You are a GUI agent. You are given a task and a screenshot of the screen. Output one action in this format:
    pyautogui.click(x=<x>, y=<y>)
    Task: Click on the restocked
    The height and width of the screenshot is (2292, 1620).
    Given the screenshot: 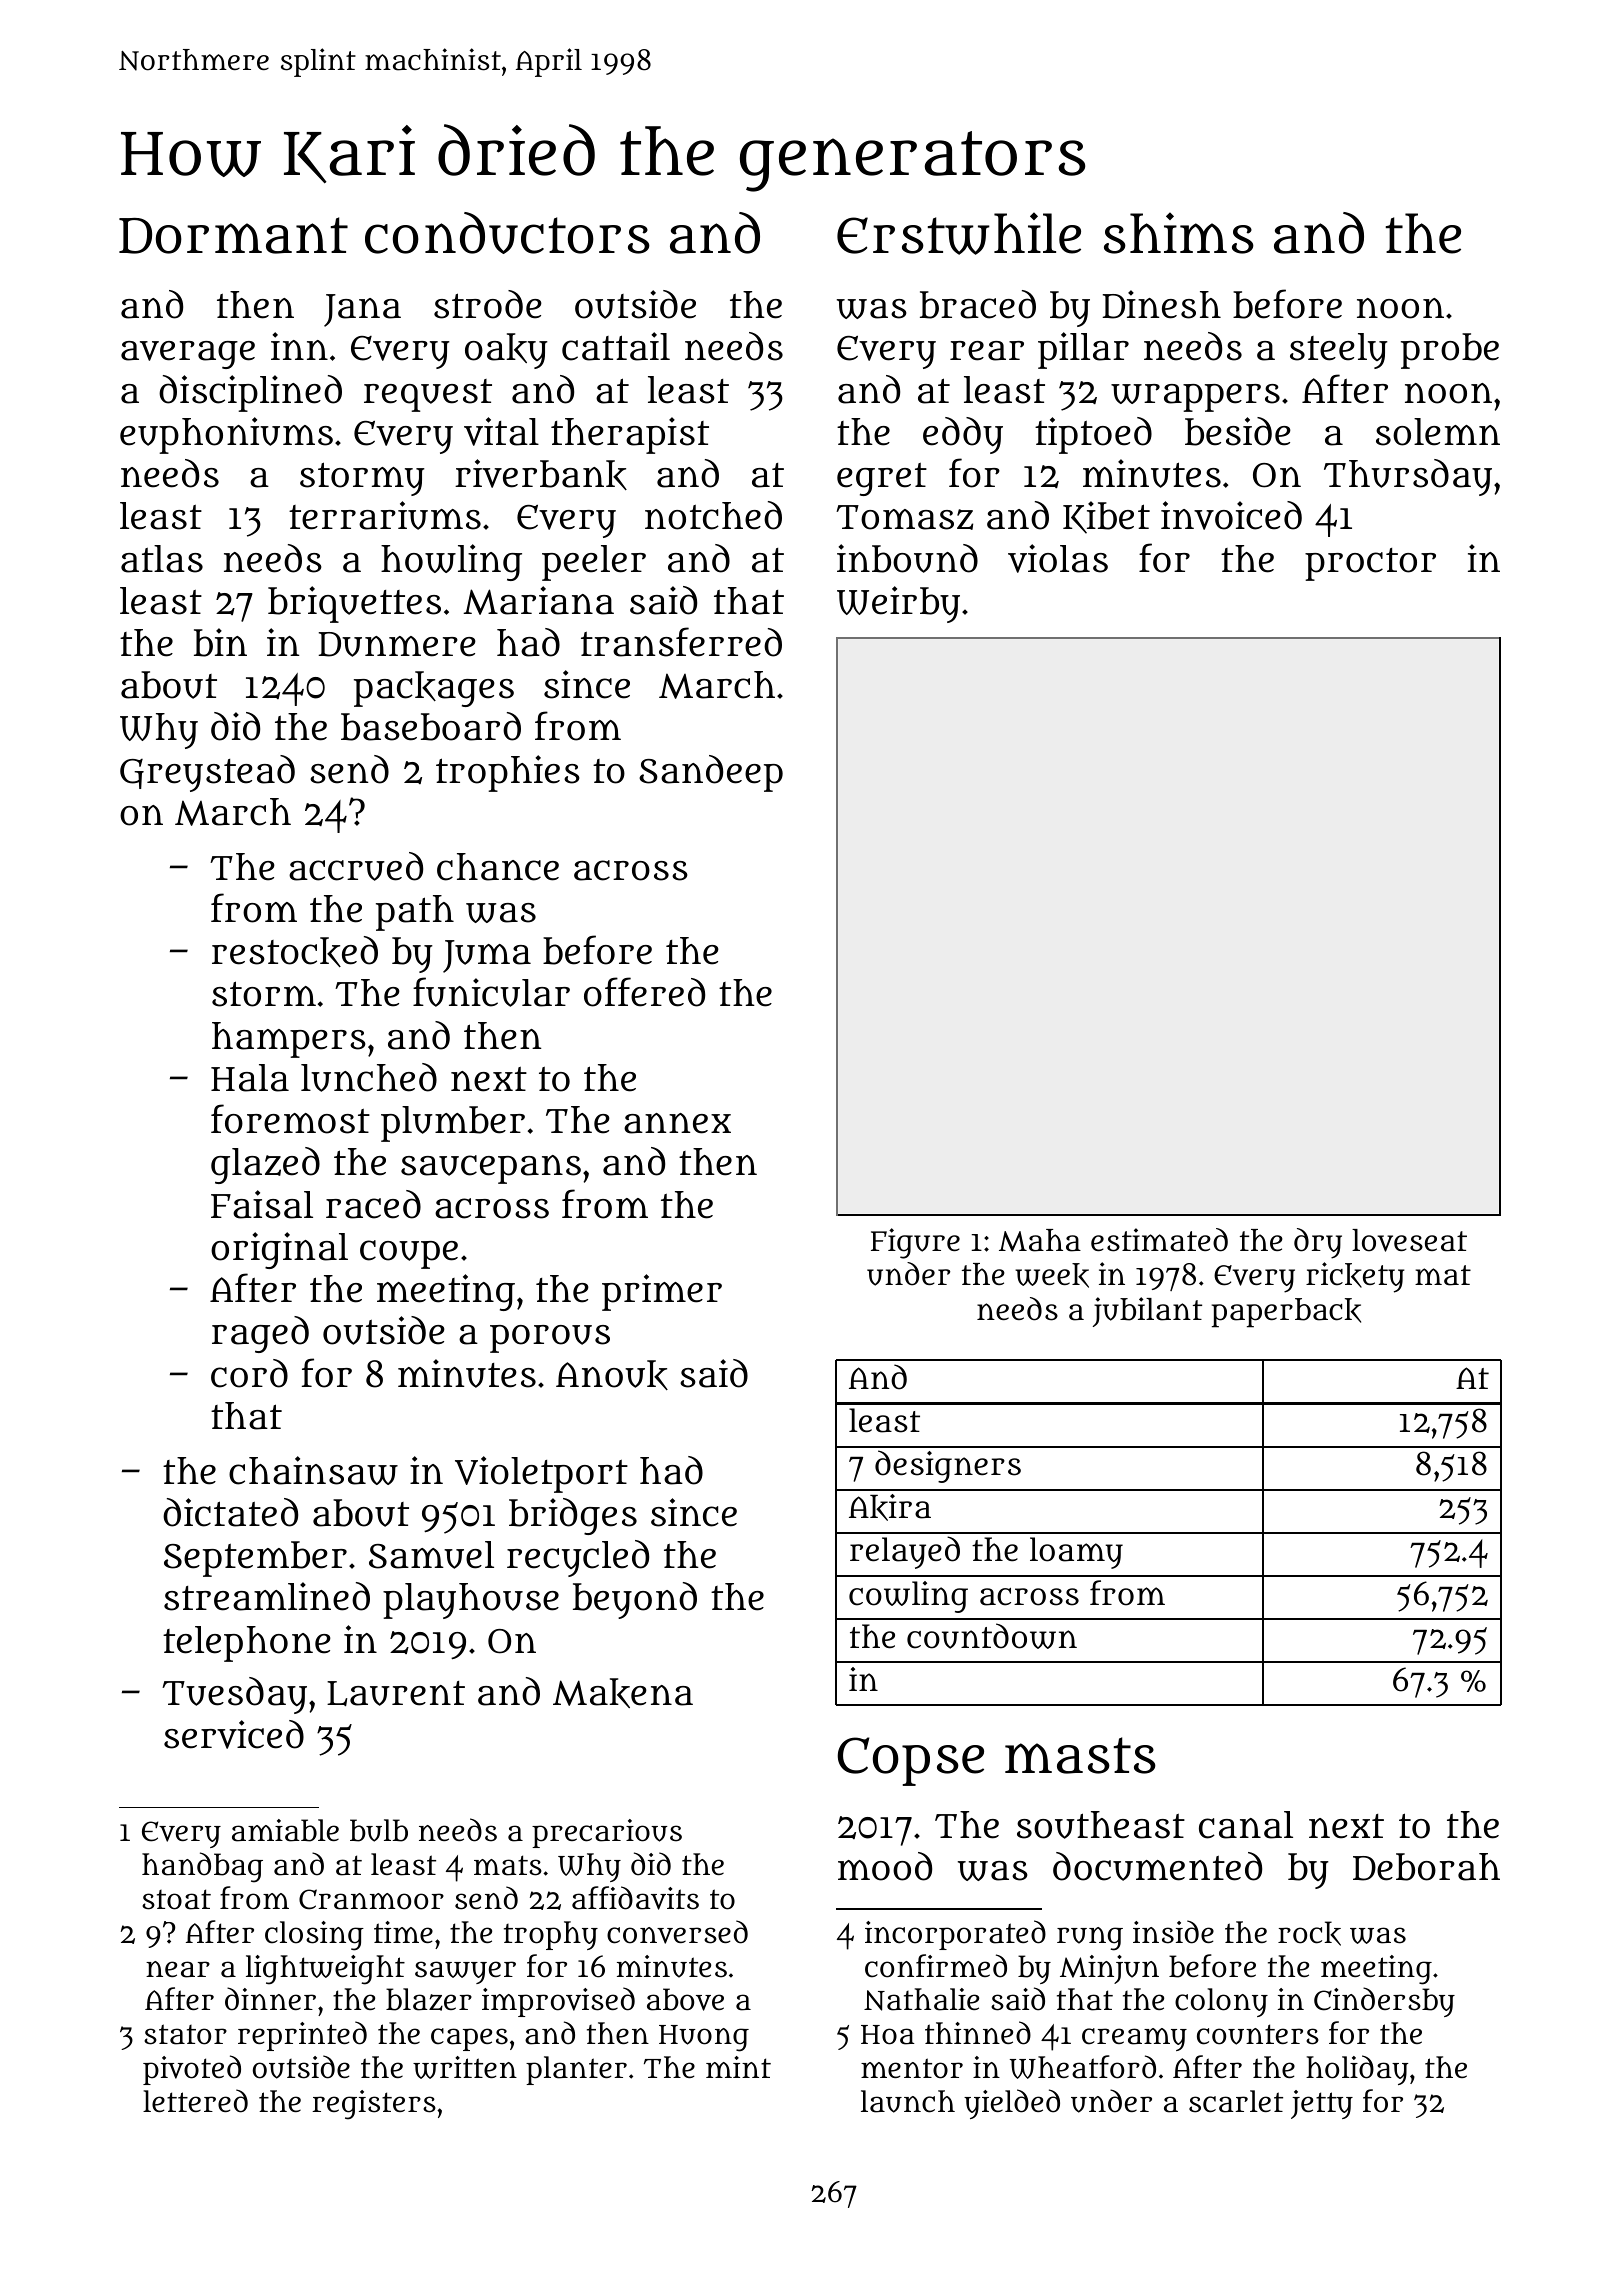 What is the action you would take?
    pyautogui.click(x=295, y=951)
